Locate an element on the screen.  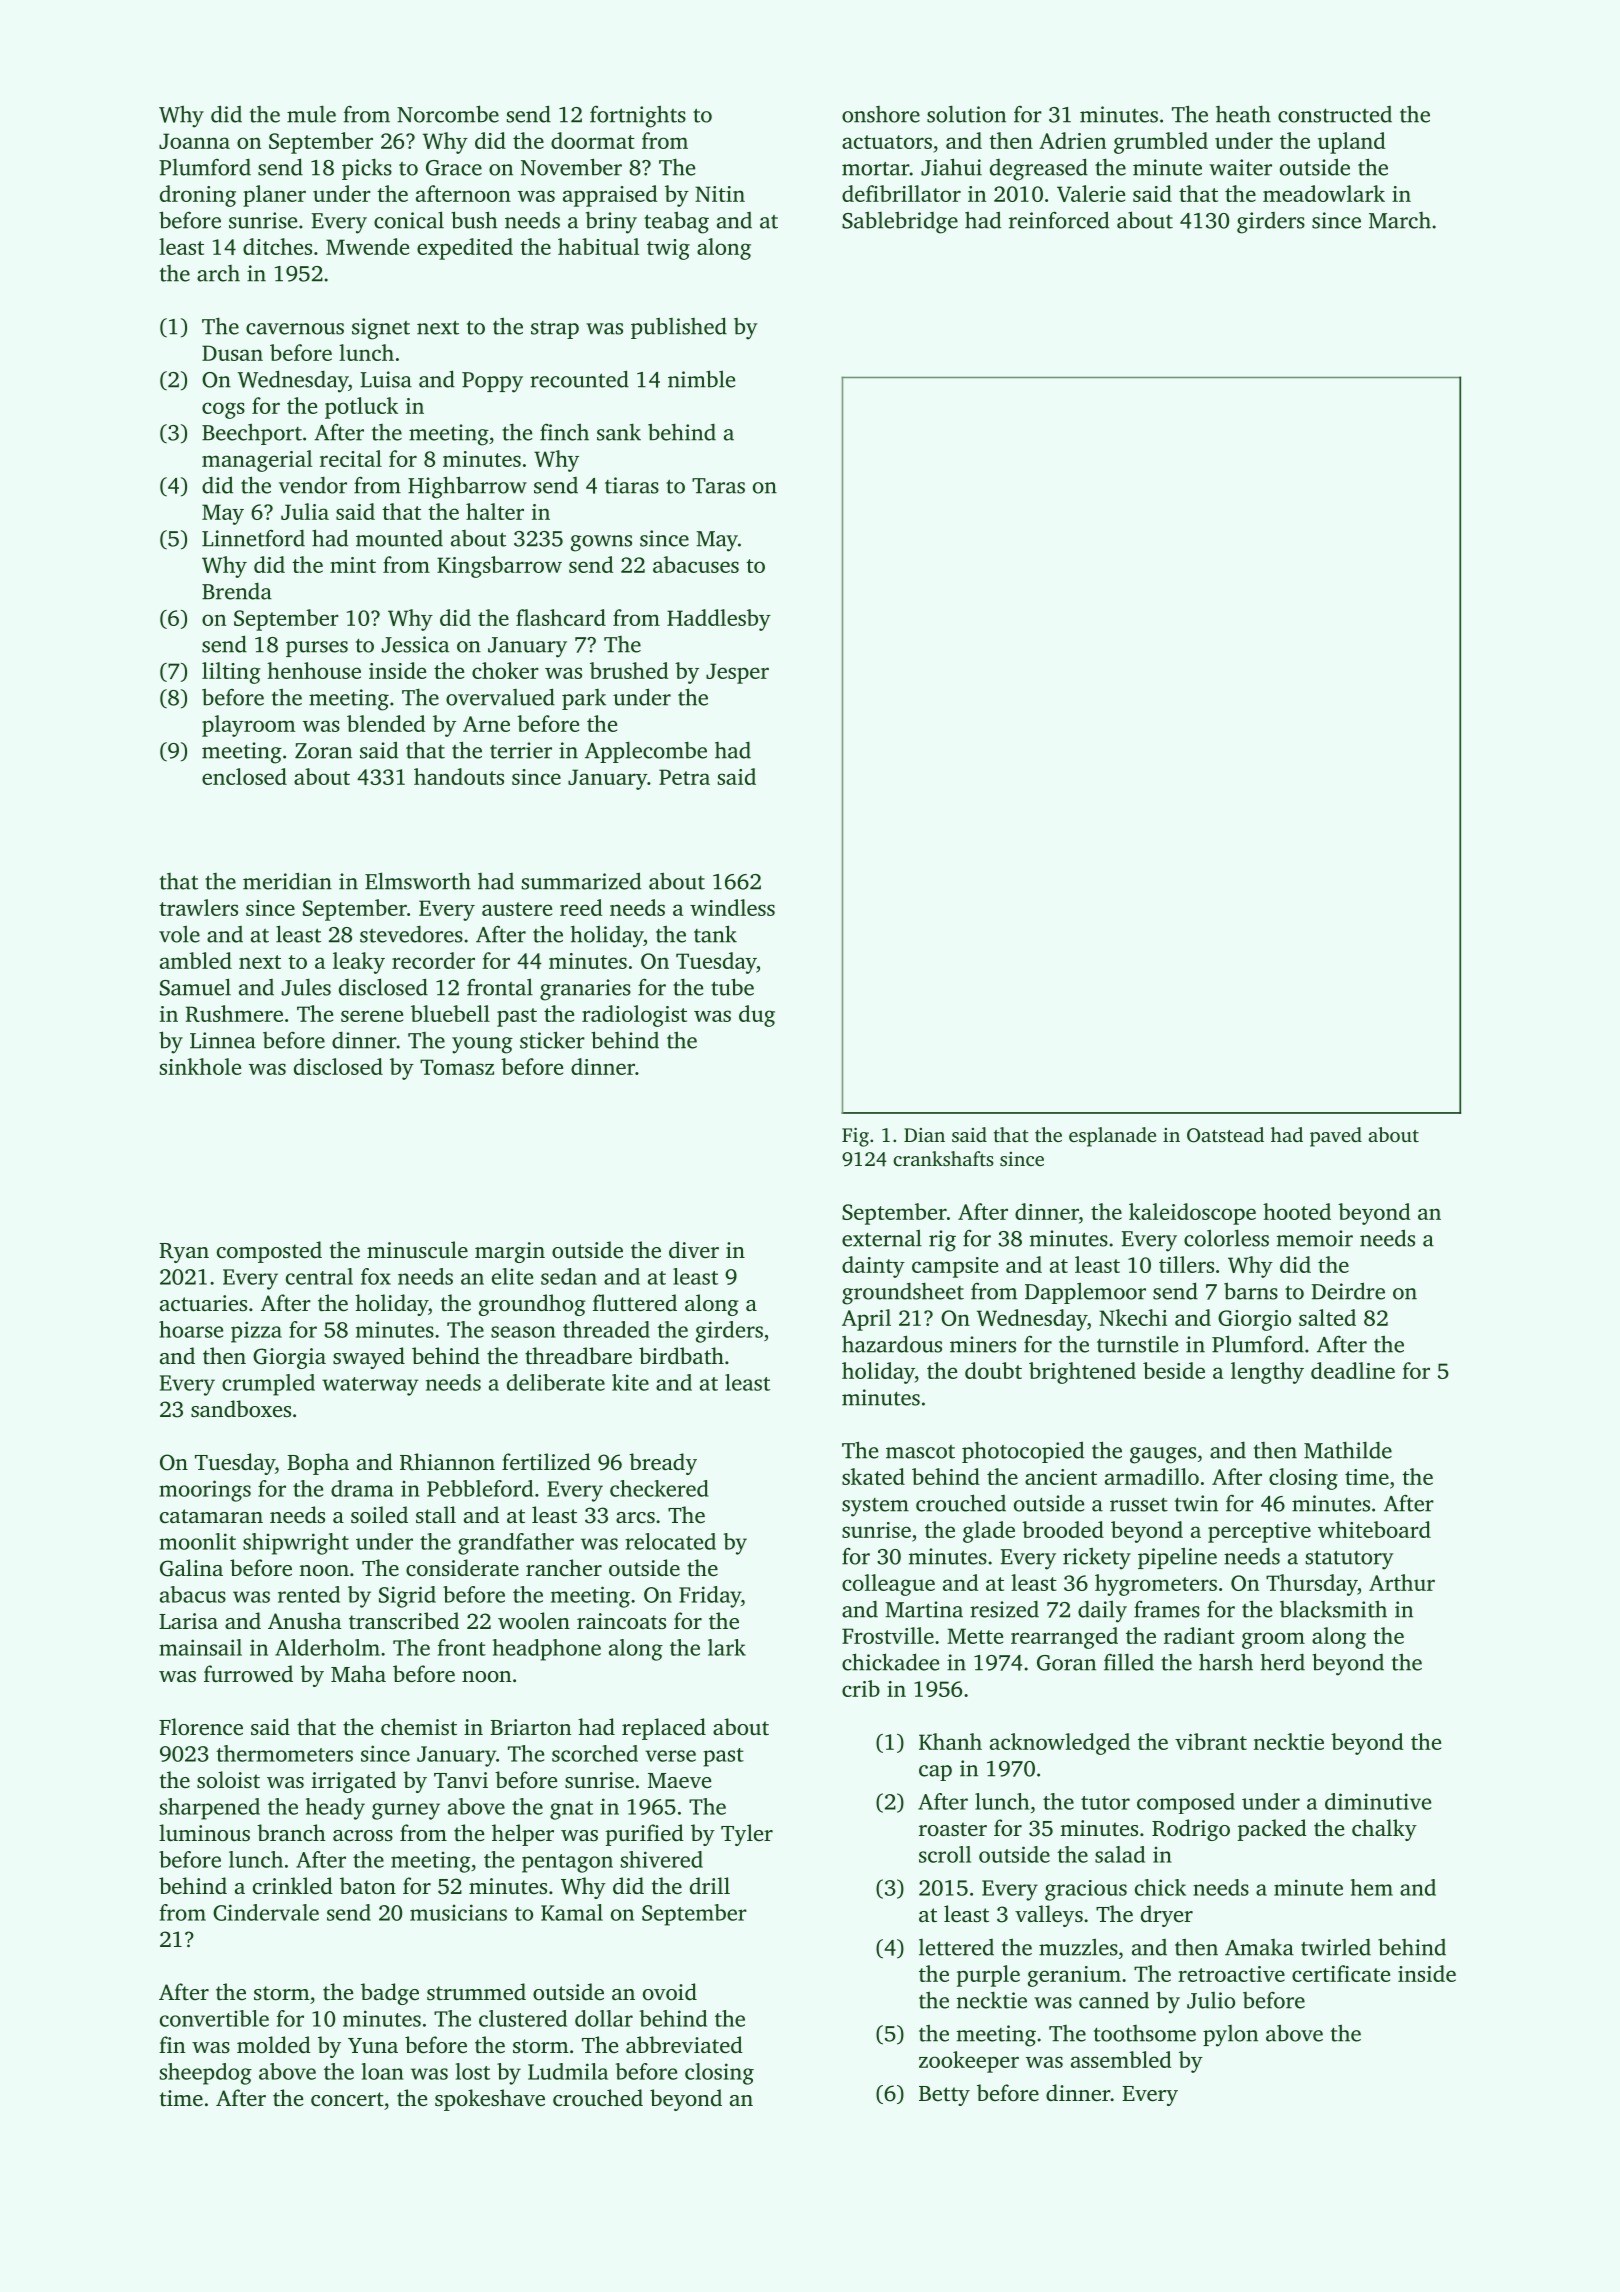
diver is located at coordinates (694, 1250).
